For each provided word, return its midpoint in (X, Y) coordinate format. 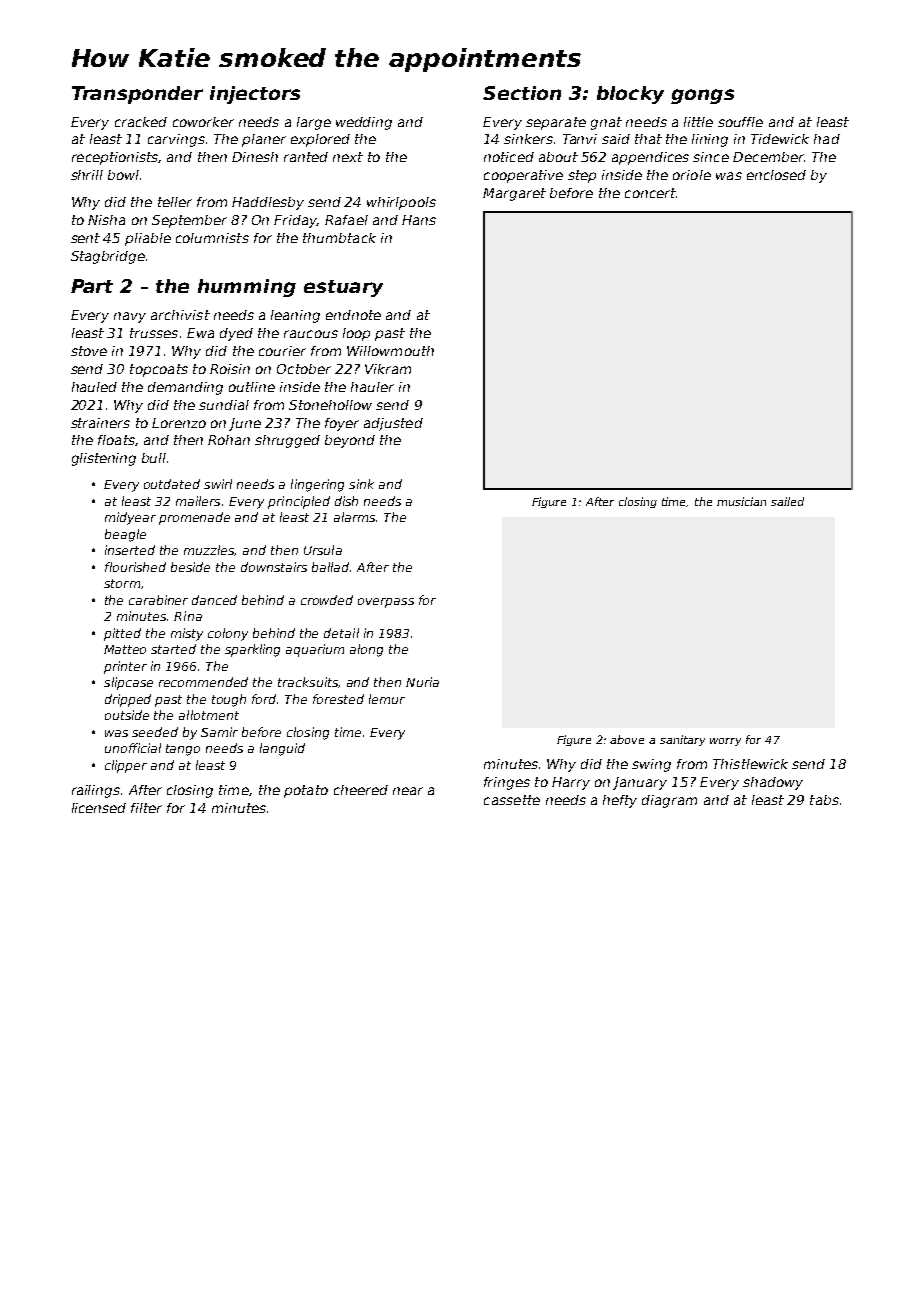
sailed (787, 501)
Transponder (137, 95)
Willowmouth (390, 351)
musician (741, 501)
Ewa (200, 333)
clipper (126, 766)
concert (650, 193)
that (648, 139)
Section (522, 93)
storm (122, 583)
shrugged (287, 441)
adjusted (393, 424)
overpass (386, 603)
